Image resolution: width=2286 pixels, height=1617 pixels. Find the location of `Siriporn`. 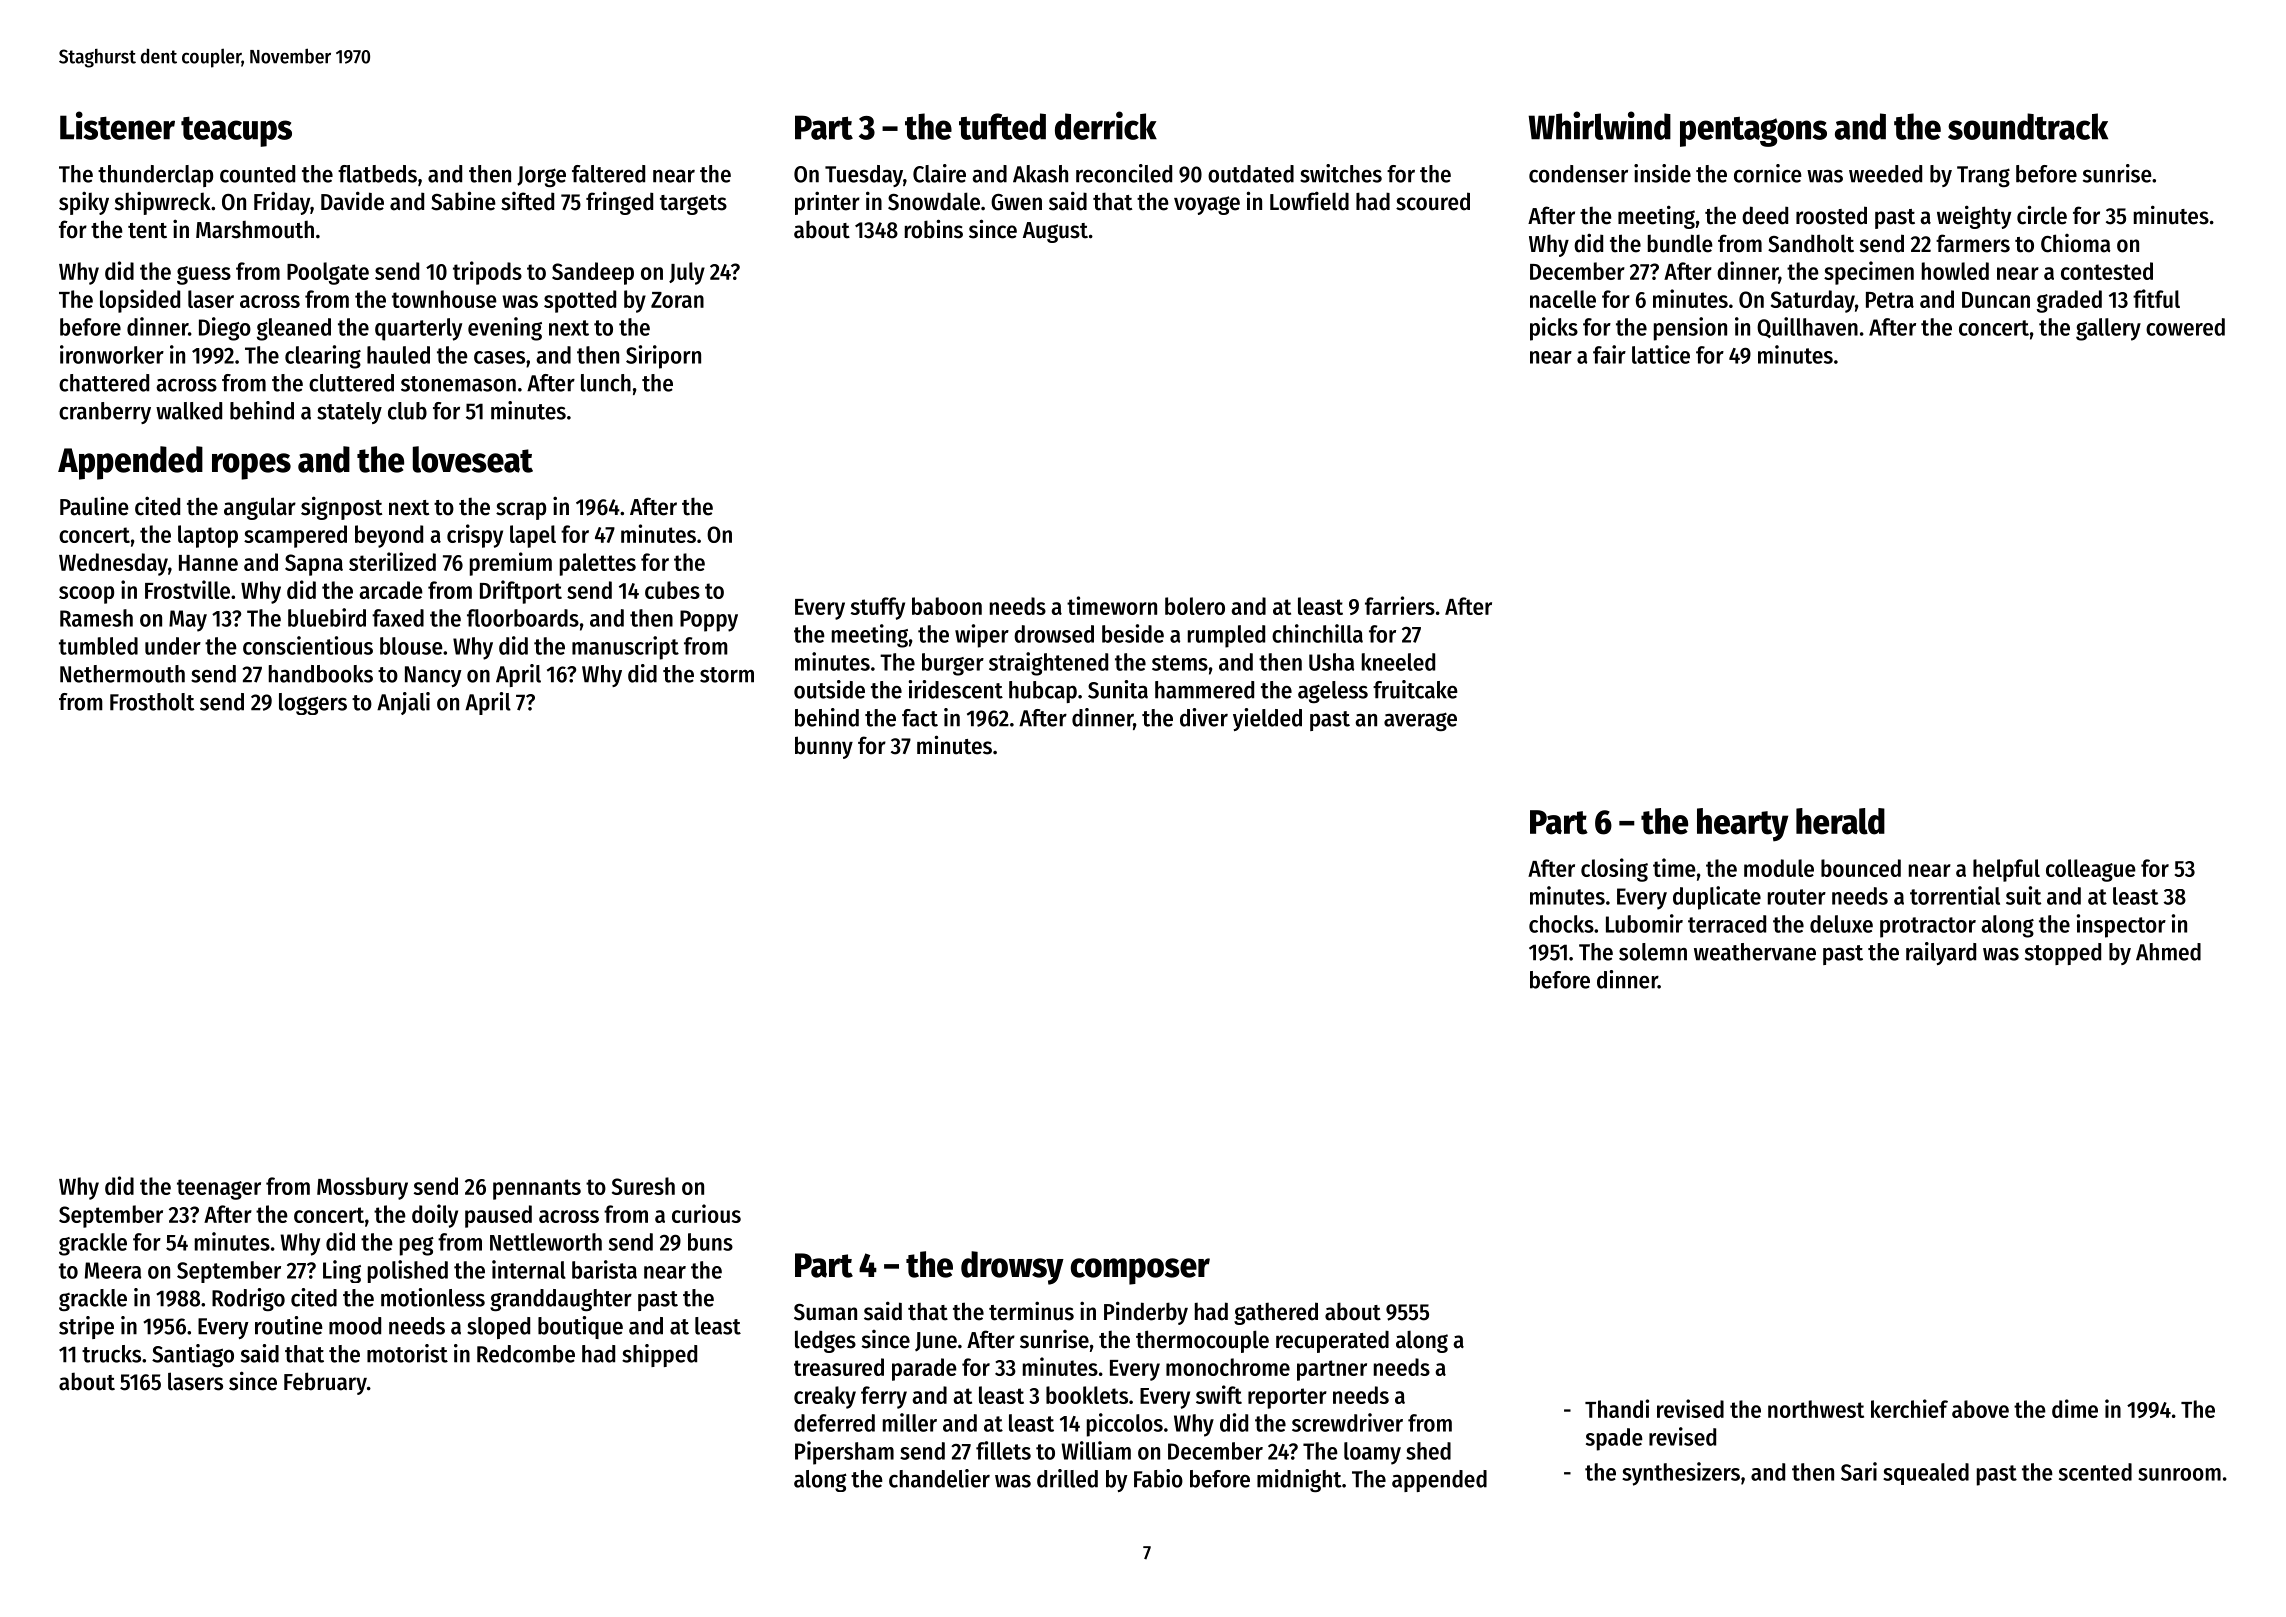

Siriporn is located at coordinates (663, 357).
